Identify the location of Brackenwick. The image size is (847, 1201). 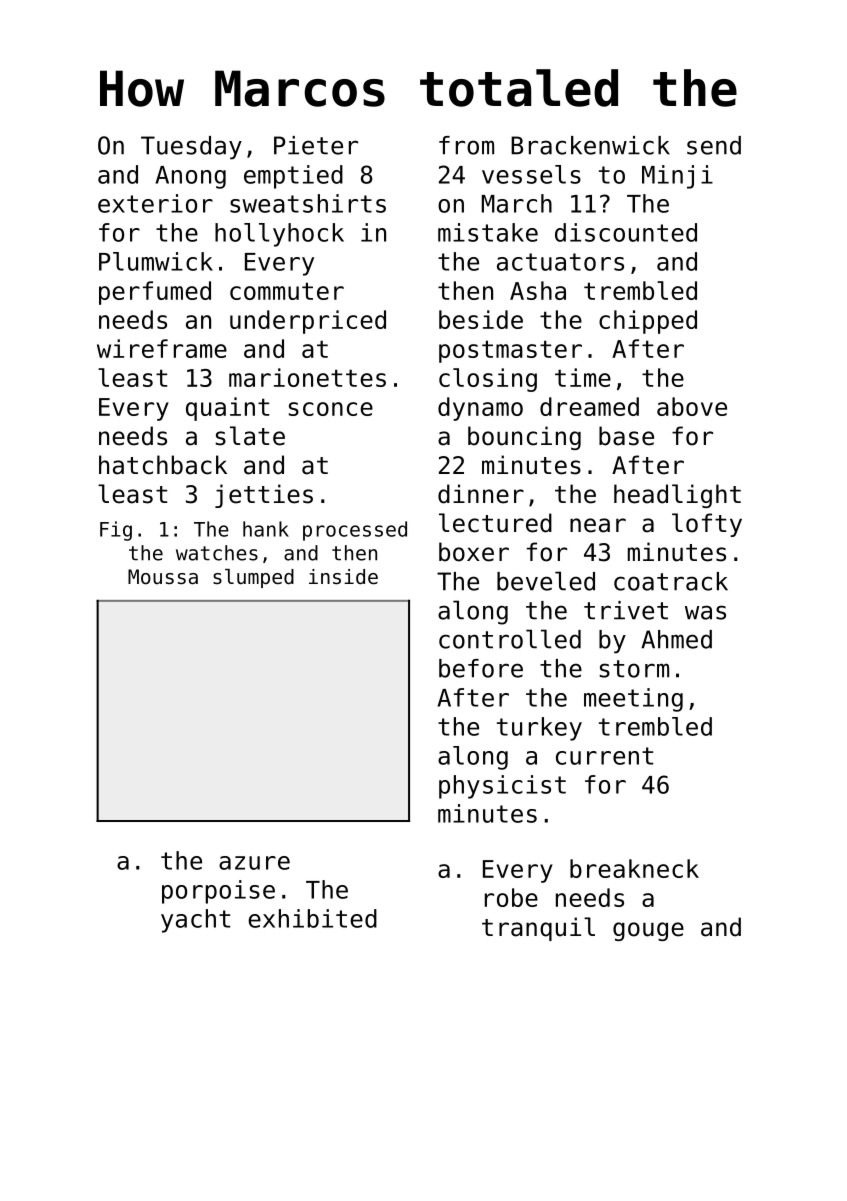
(590, 145).
